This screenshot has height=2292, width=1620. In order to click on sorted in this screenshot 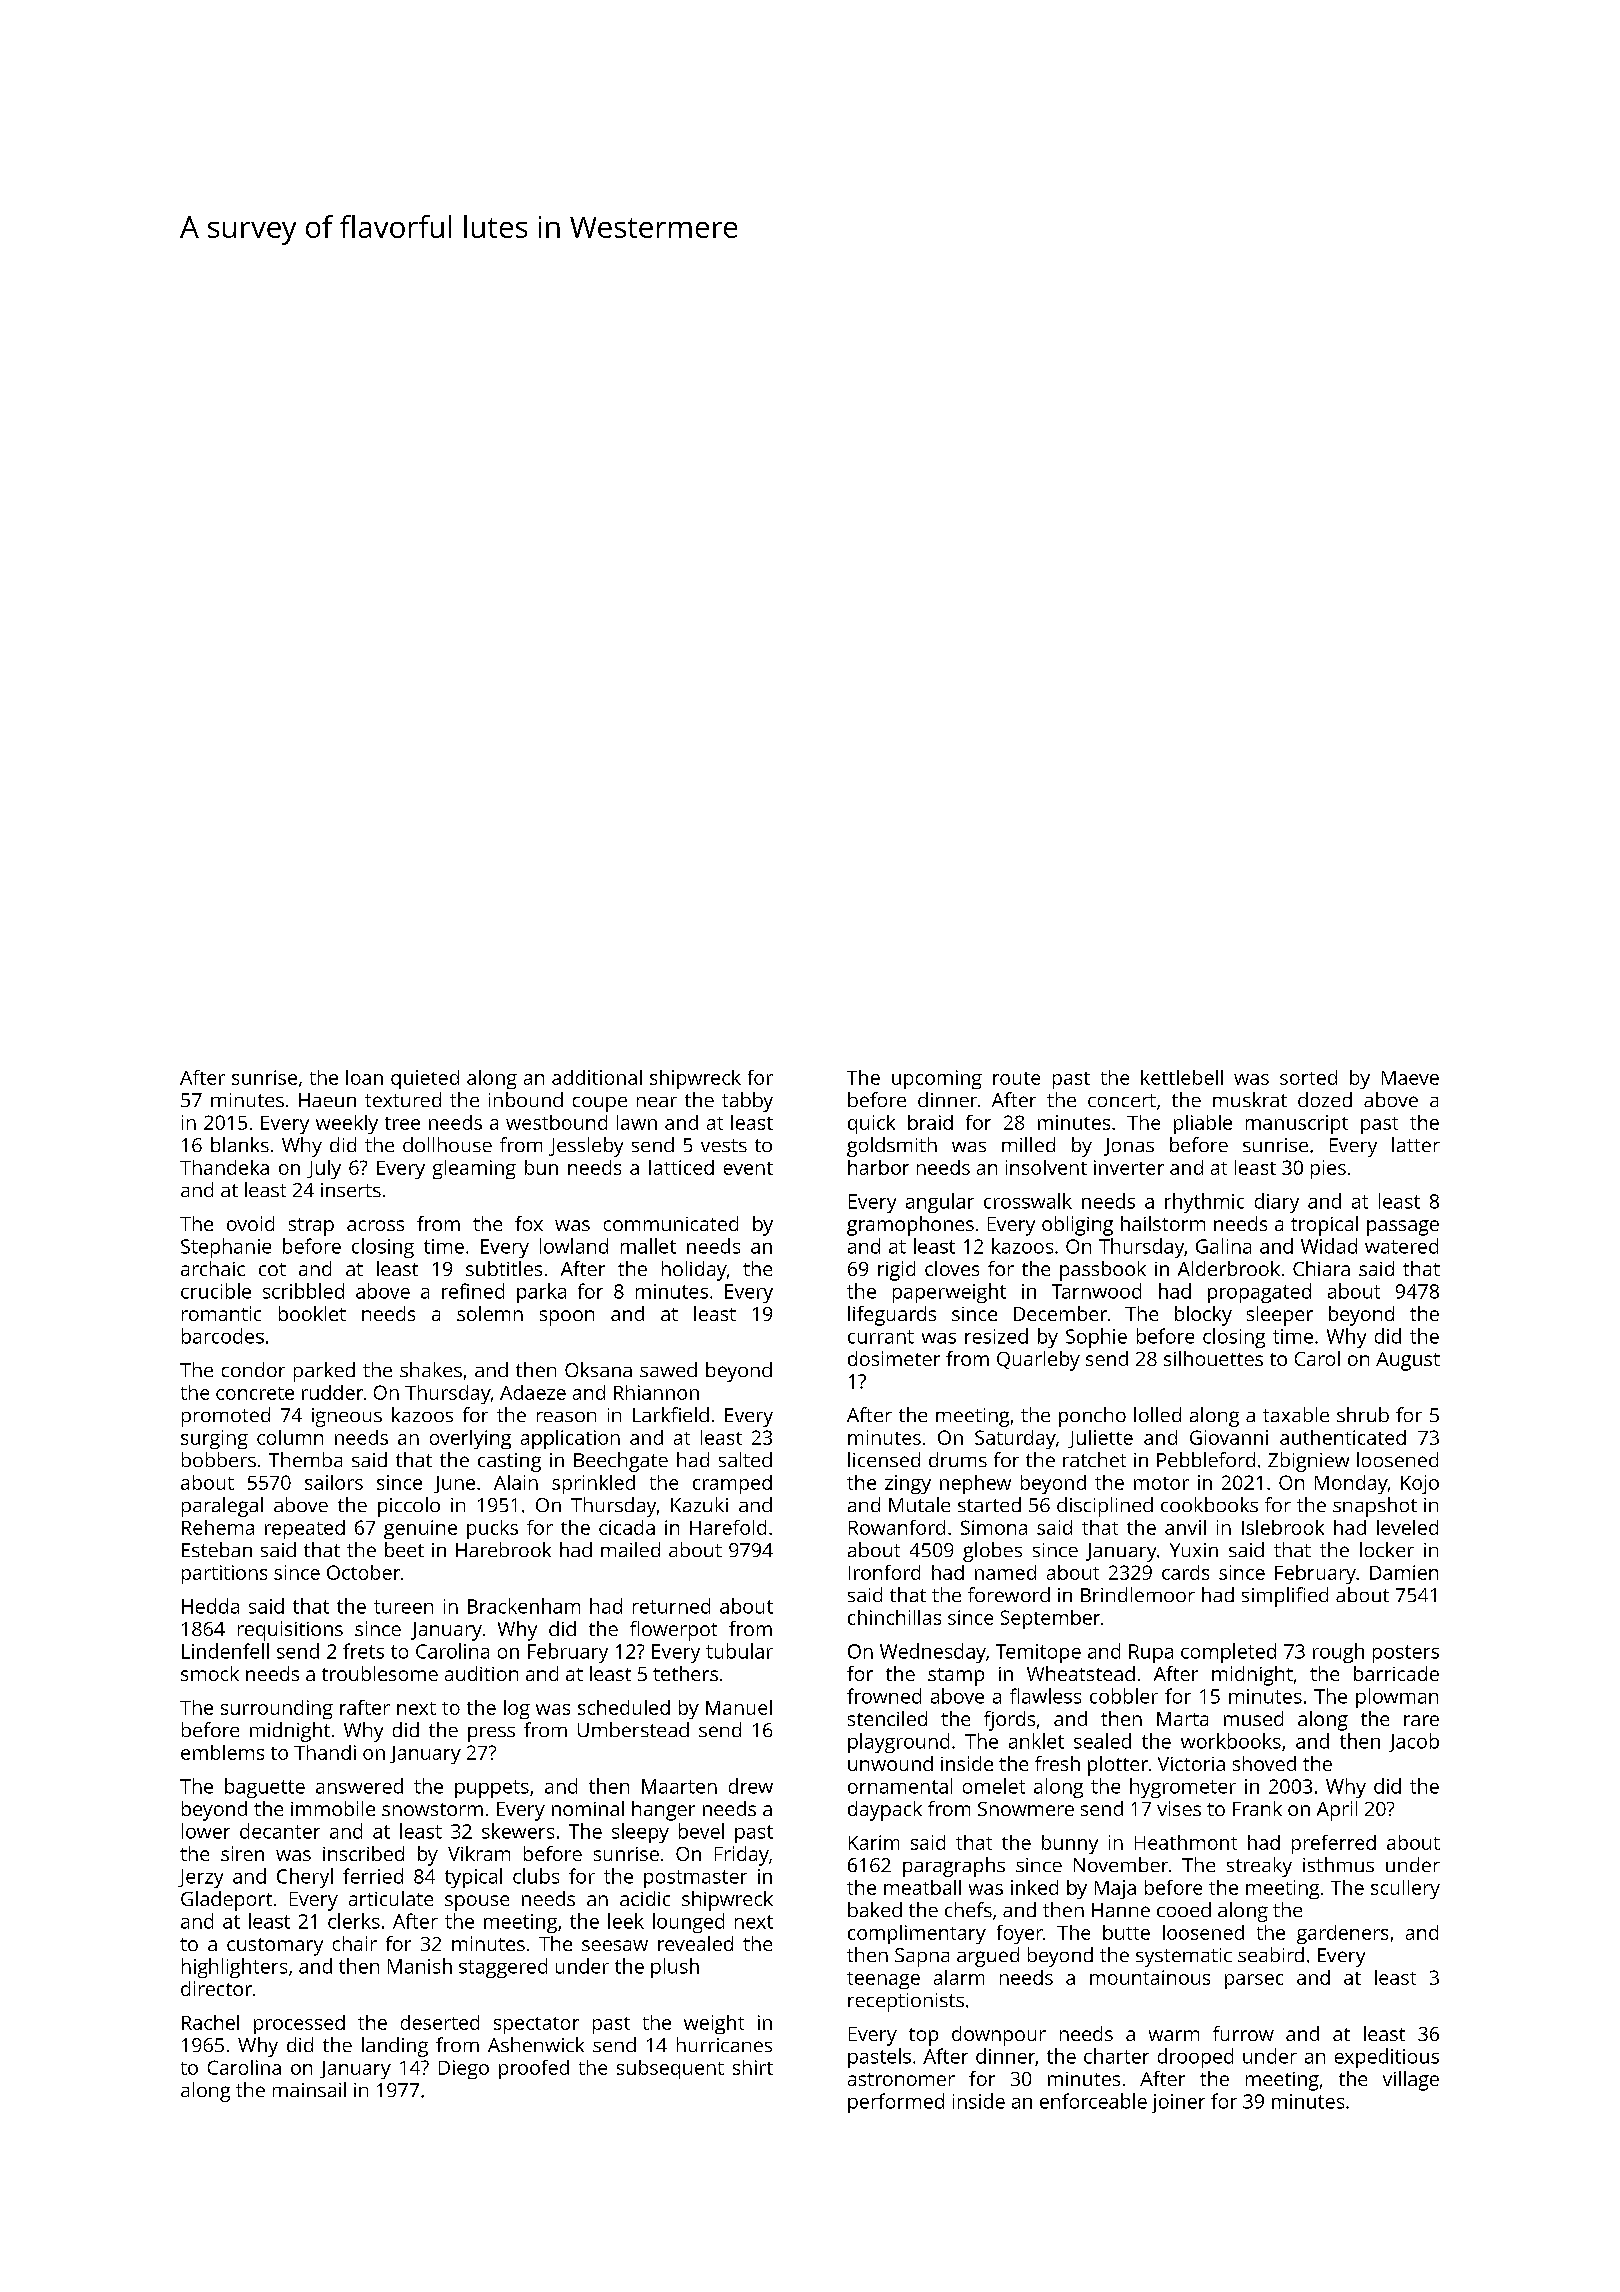, I will do `click(1308, 1077)`.
